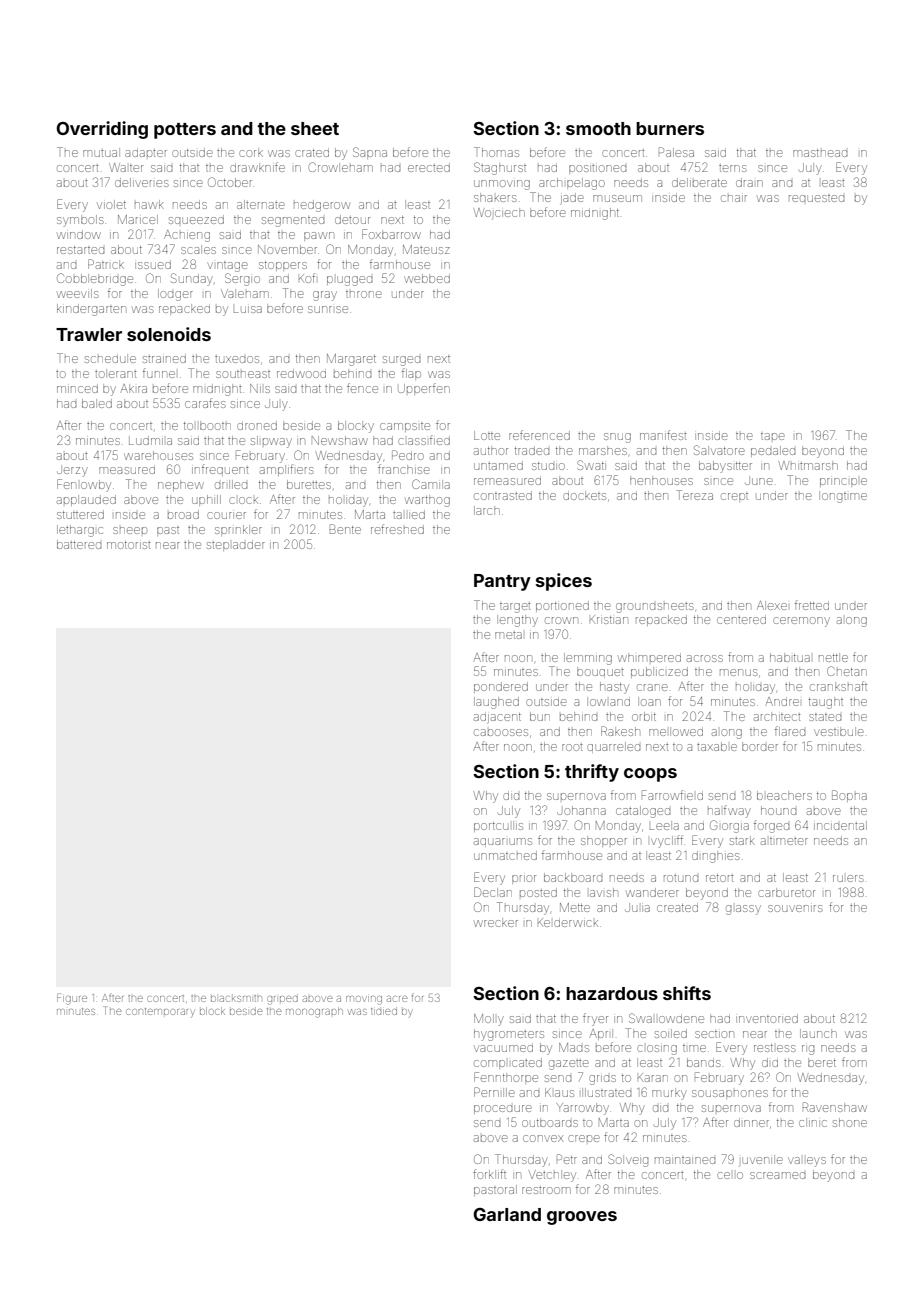 The image size is (924, 1308). Describe the element at coordinates (370, 153) in the screenshot. I see `Sapna` at that location.
